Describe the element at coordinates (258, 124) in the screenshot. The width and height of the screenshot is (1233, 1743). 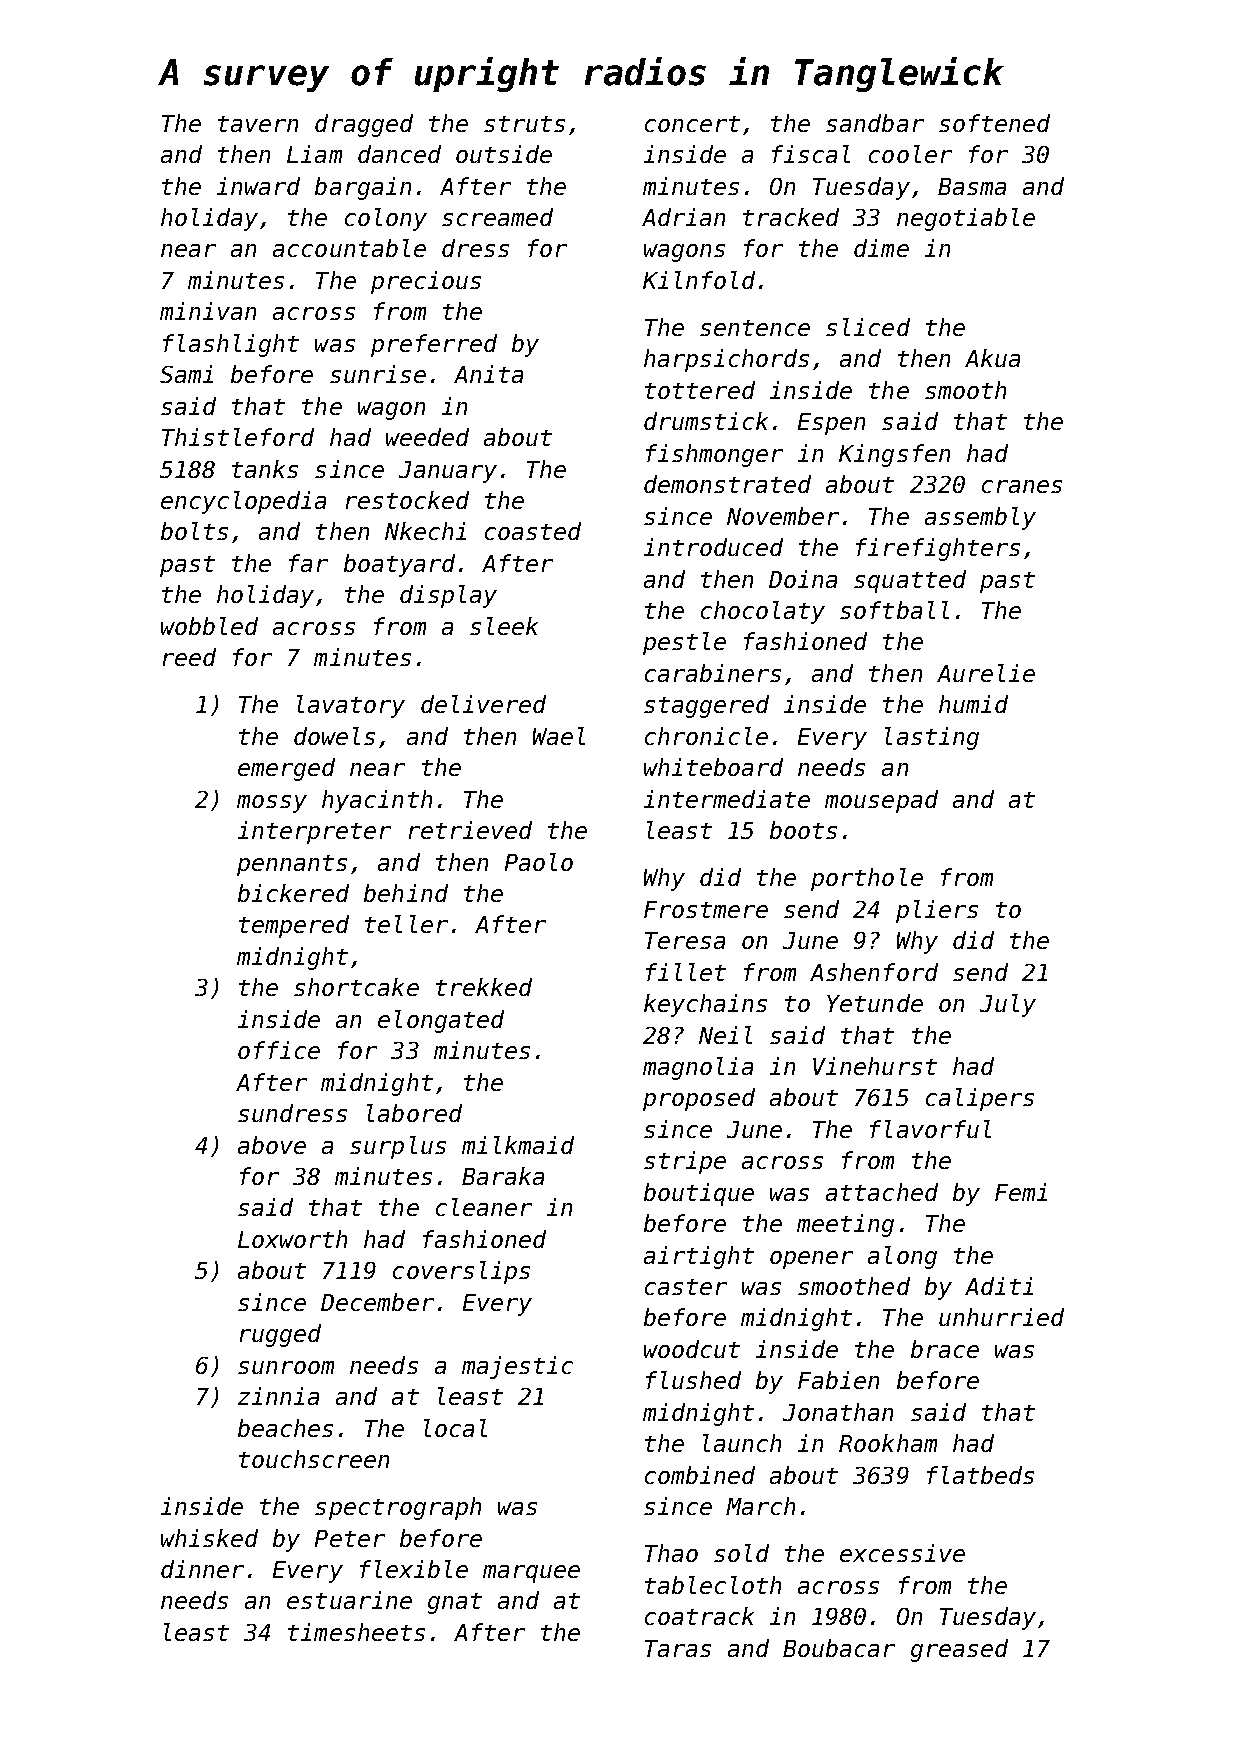
I see `tavern` at that location.
